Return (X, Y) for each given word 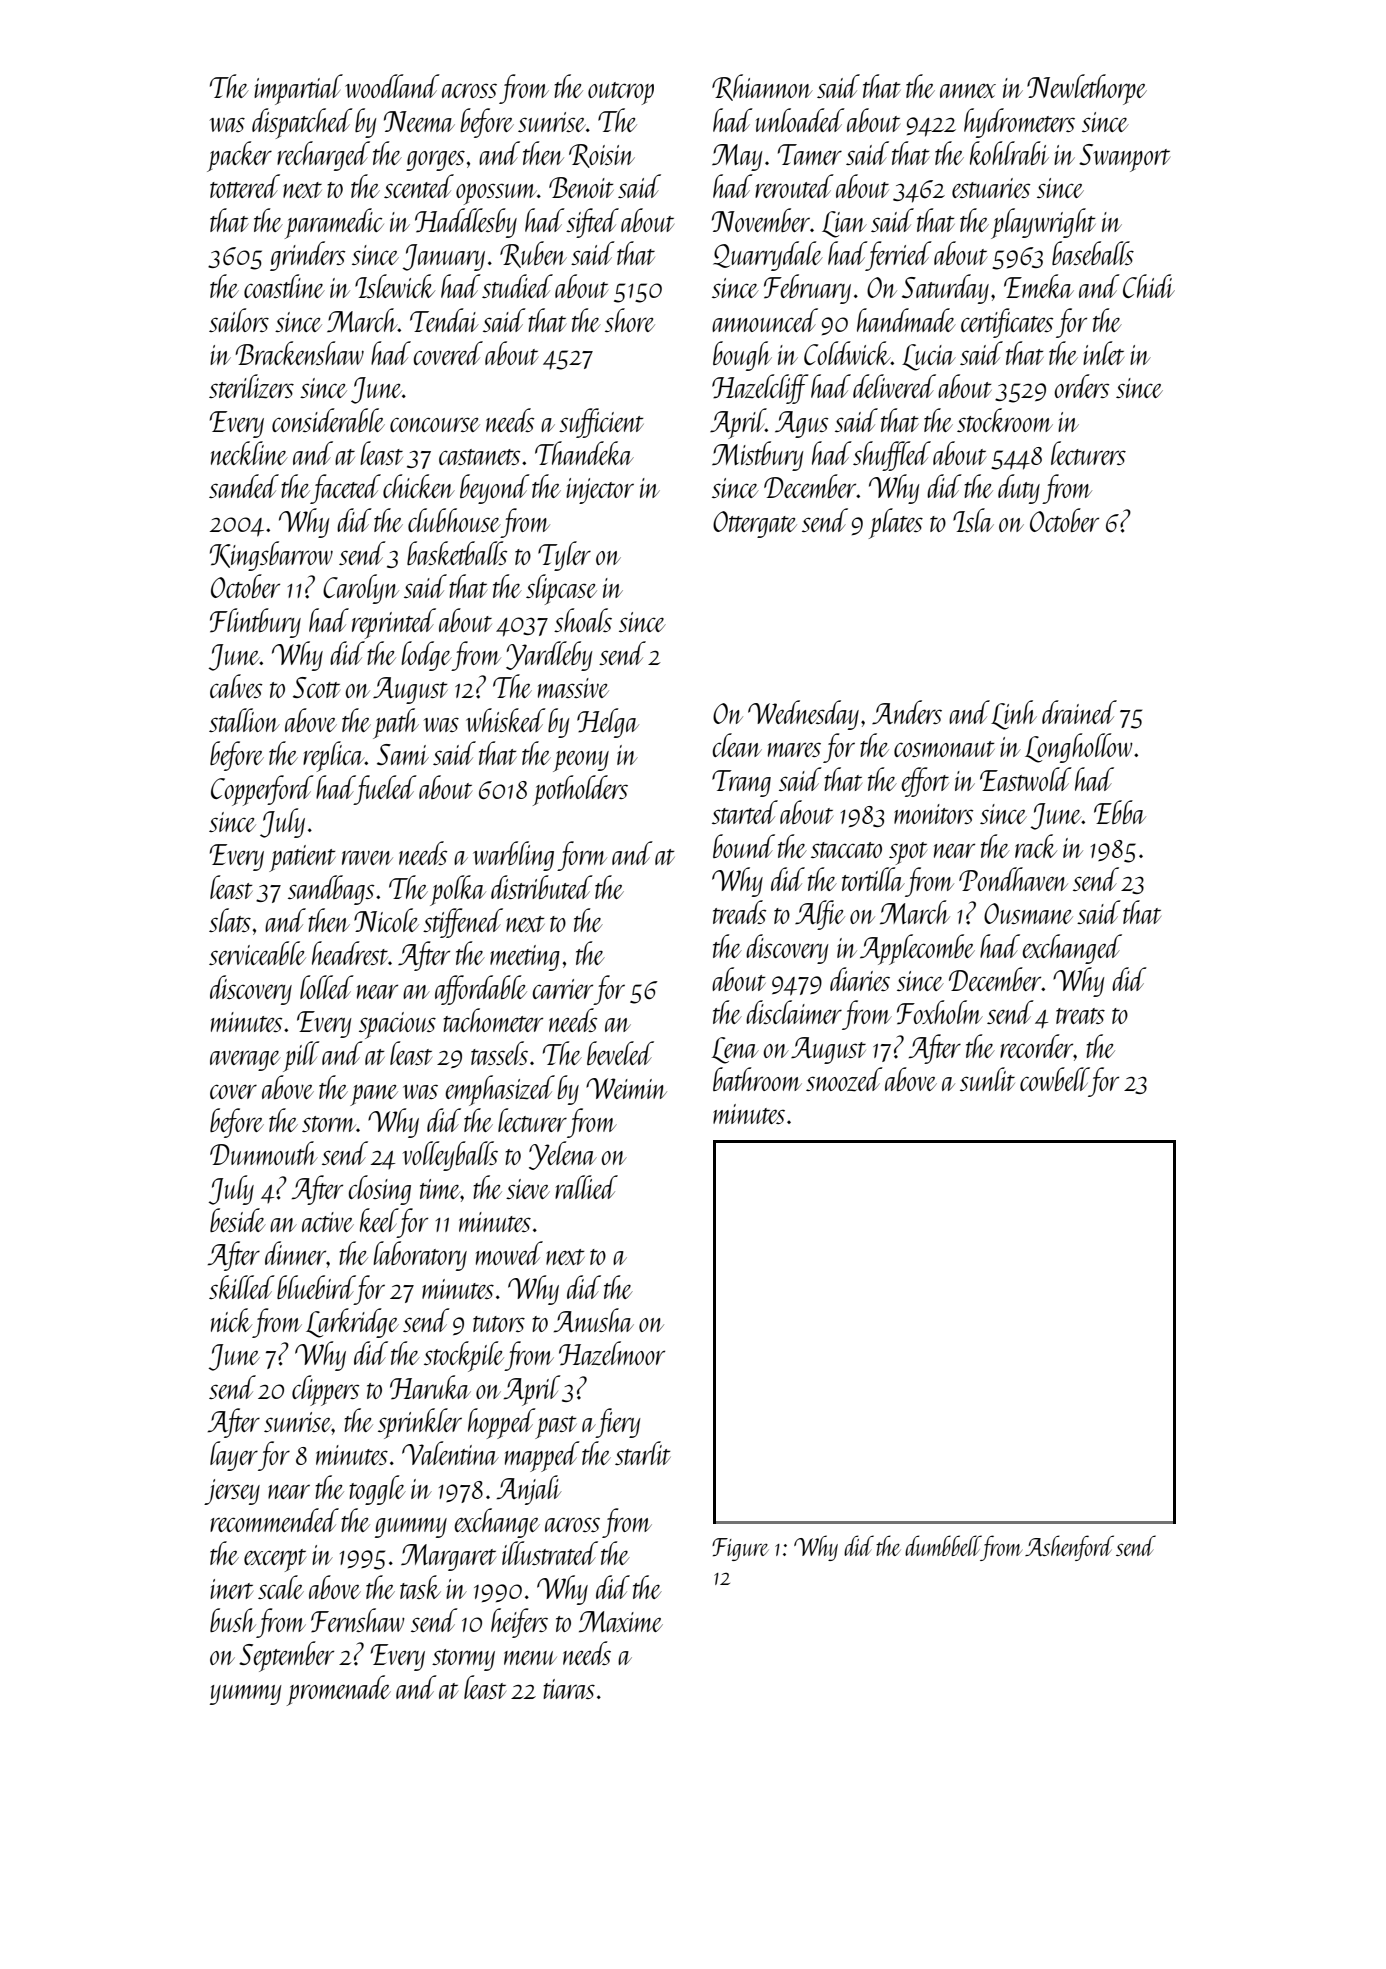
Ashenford (1069, 1548)
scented (419, 186)
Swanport (1124, 158)
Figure (740, 1549)
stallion (244, 720)
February (807, 289)
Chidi (1149, 286)
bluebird (316, 1287)
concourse (435, 424)
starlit (643, 1453)
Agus (801, 424)
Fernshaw (358, 1620)
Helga (608, 723)
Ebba (1120, 812)
